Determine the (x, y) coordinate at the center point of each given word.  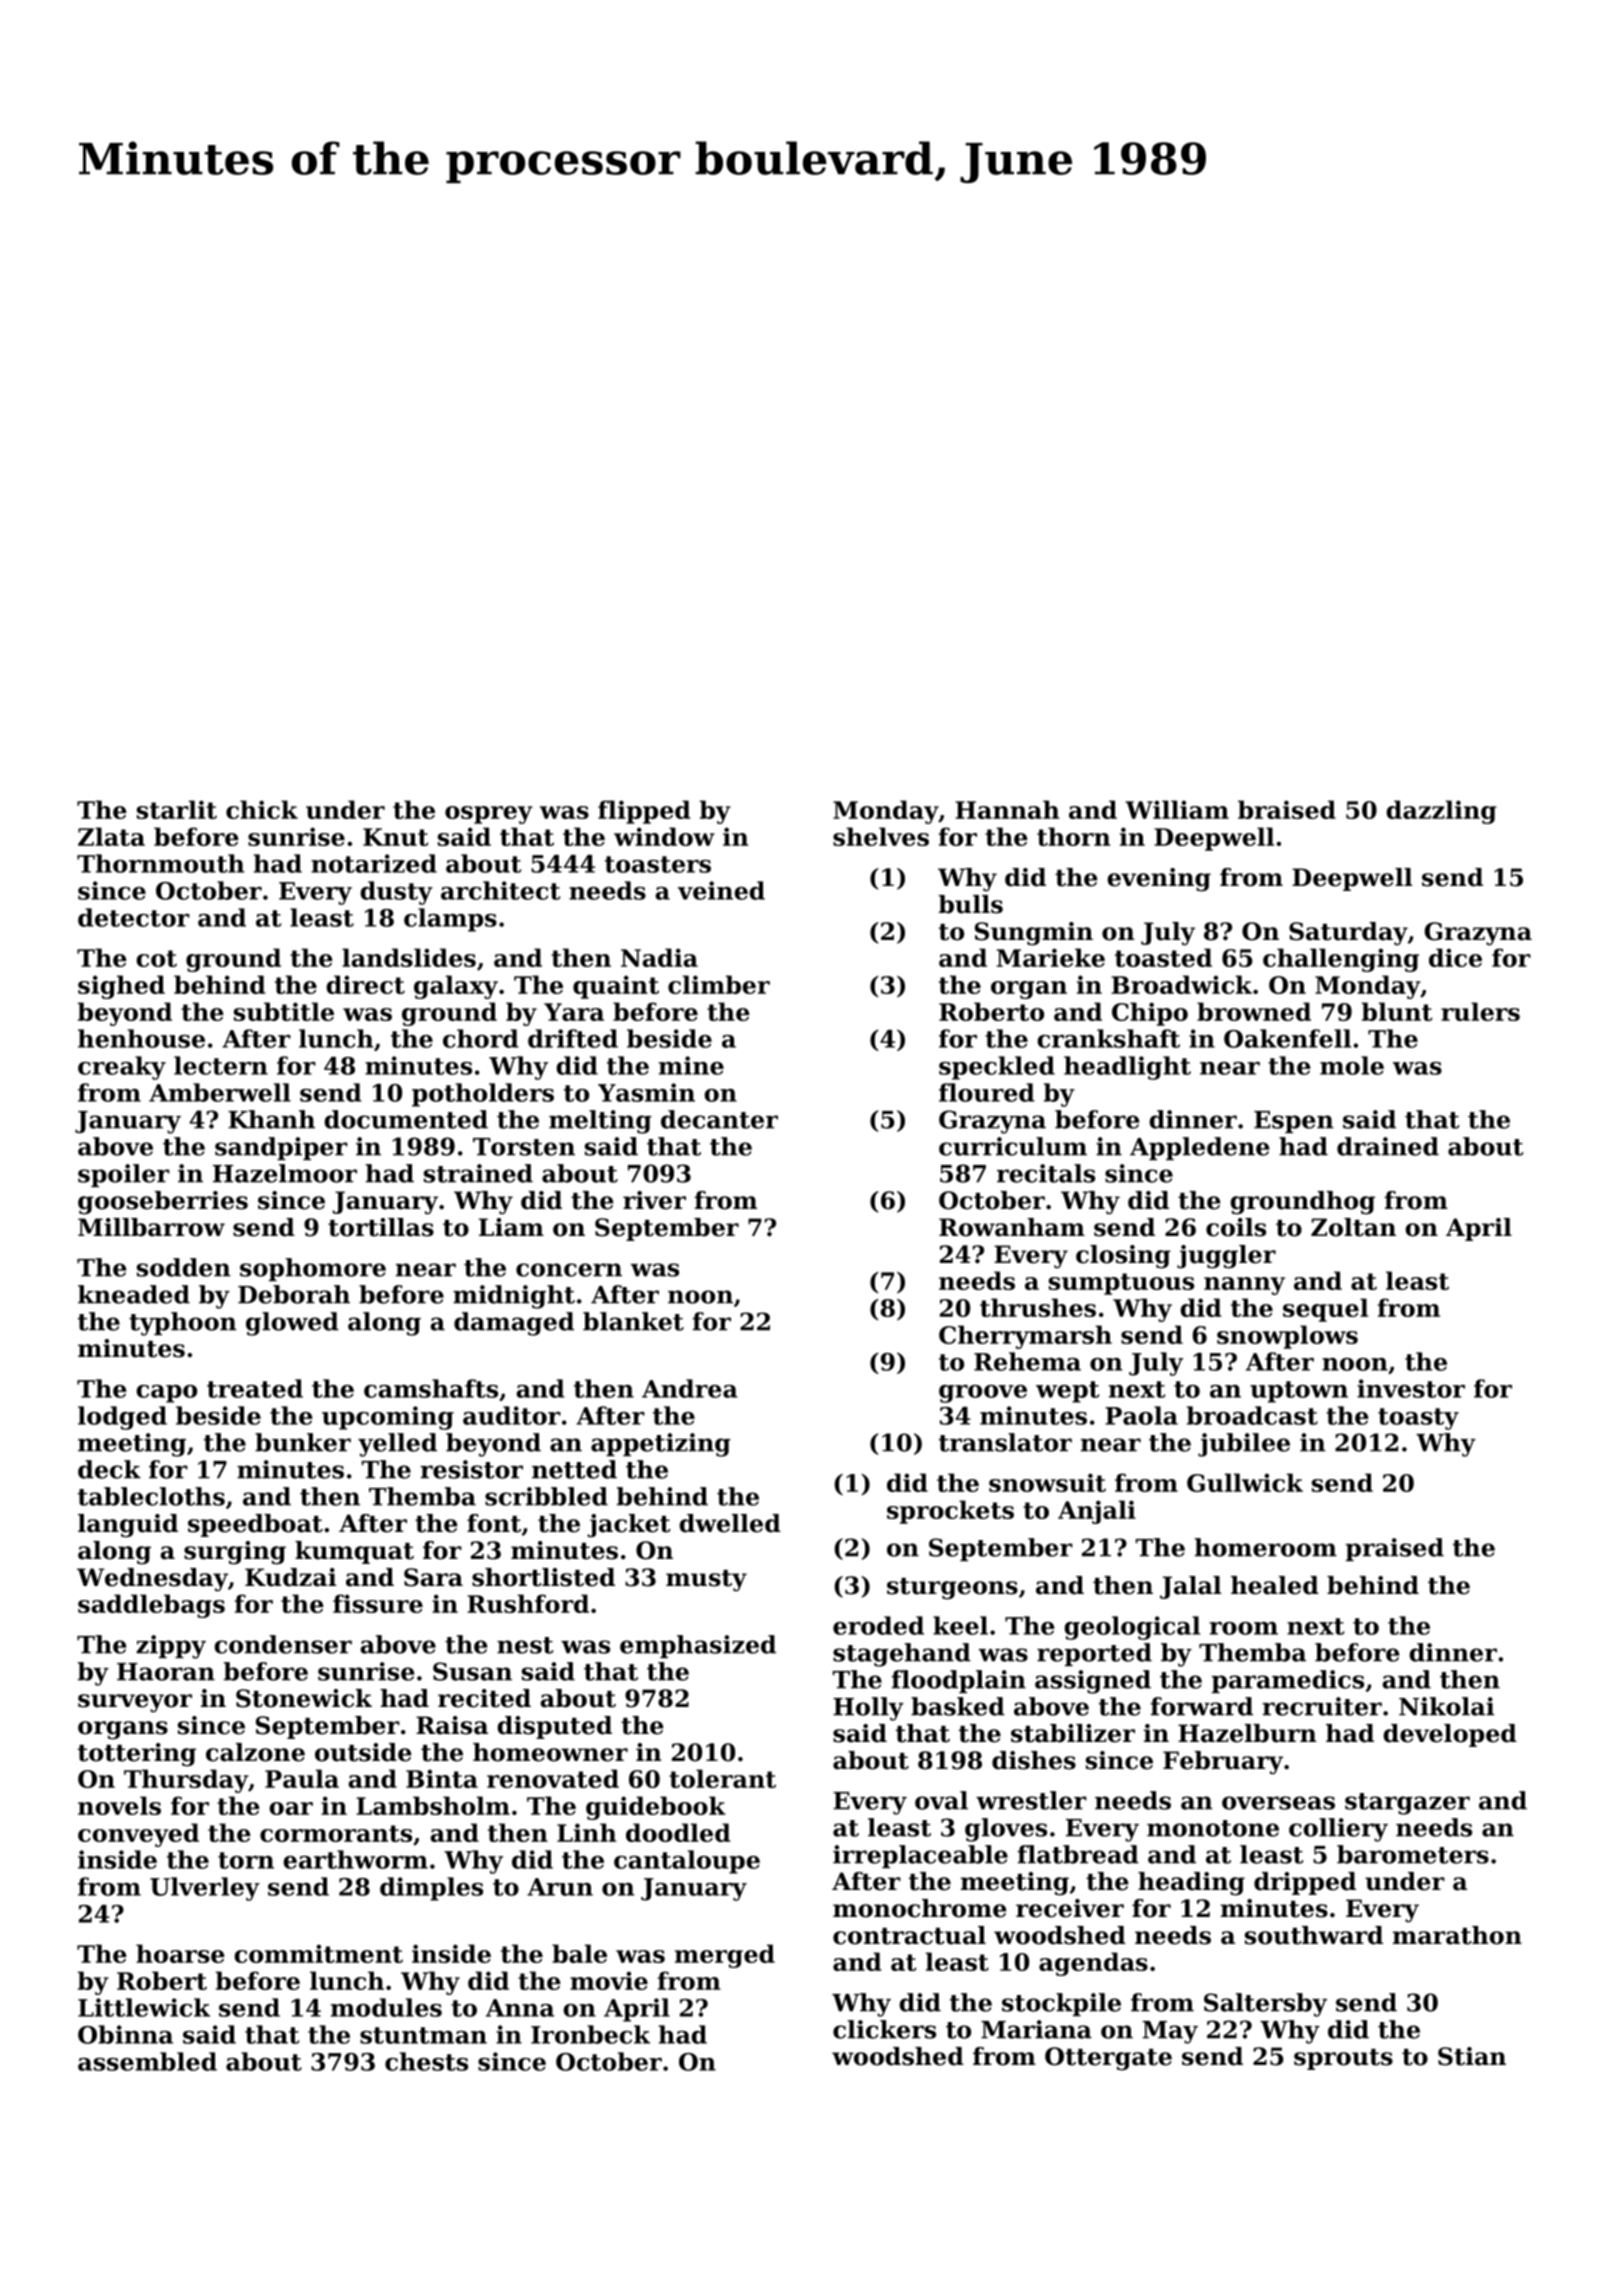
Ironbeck (590, 2034)
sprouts (1343, 2059)
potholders (483, 1095)
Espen (1294, 1122)
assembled (147, 2061)
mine (691, 1065)
